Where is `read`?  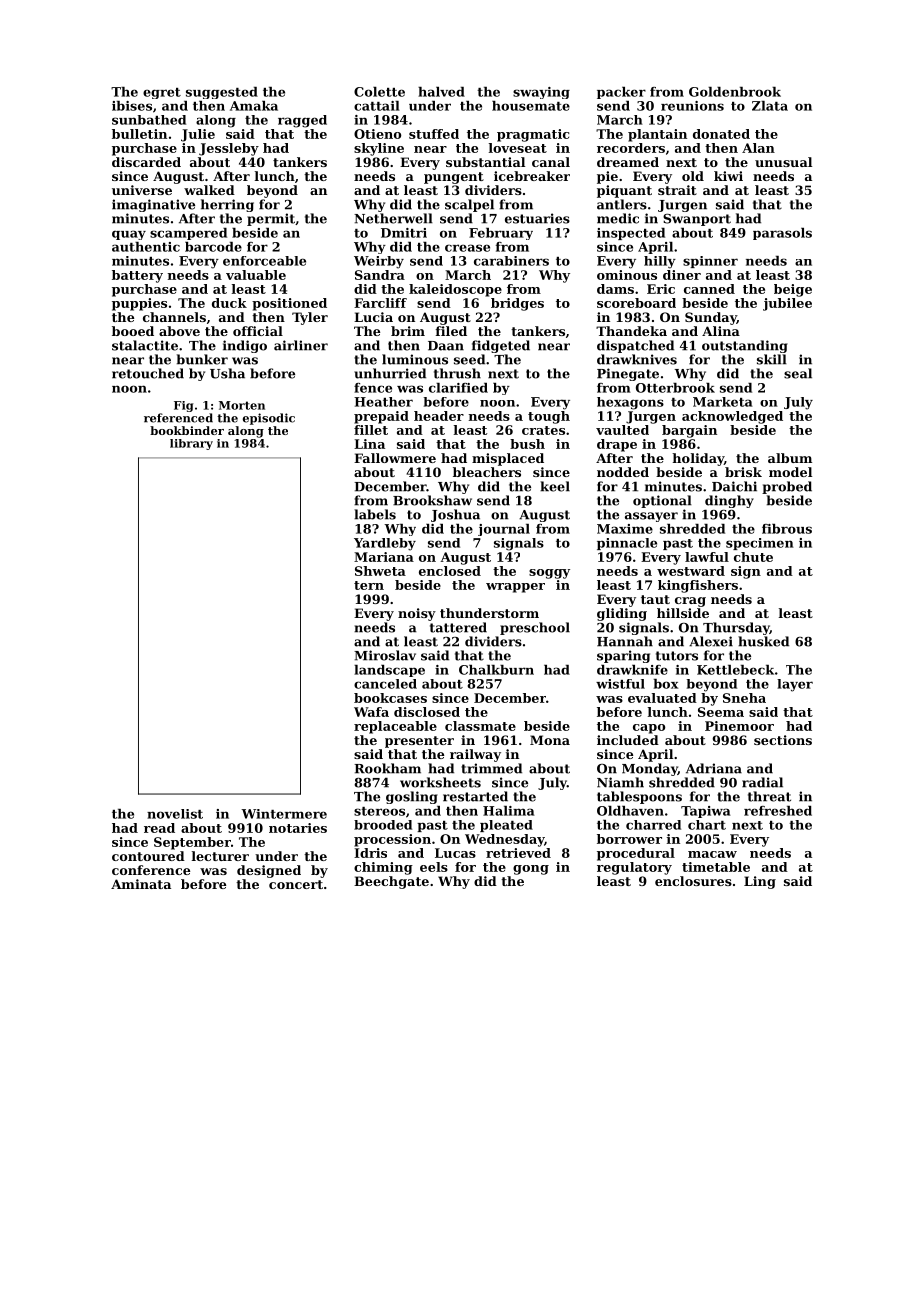 read is located at coordinates (159, 828).
